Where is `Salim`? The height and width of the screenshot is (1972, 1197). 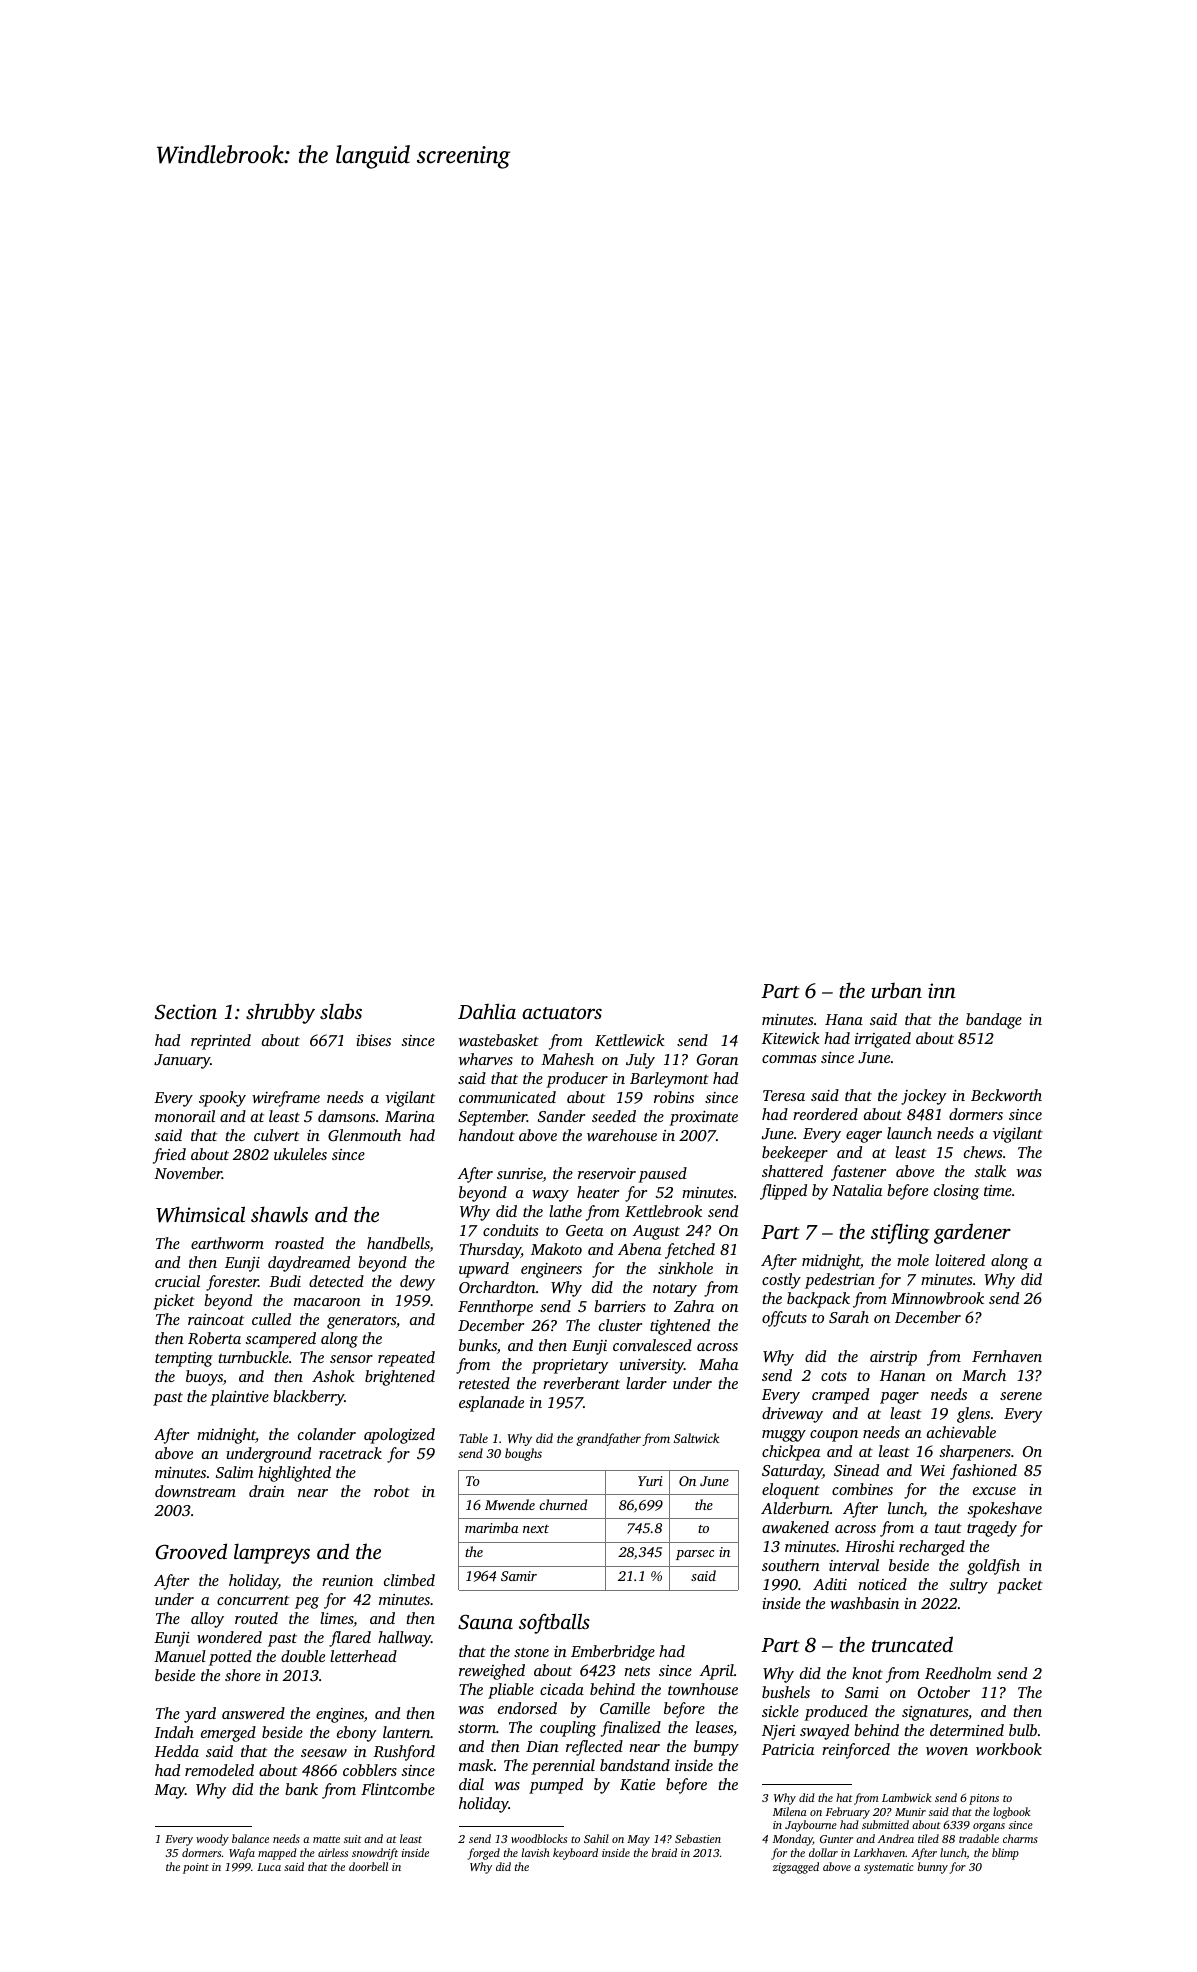
Salim is located at coordinates (235, 1472).
